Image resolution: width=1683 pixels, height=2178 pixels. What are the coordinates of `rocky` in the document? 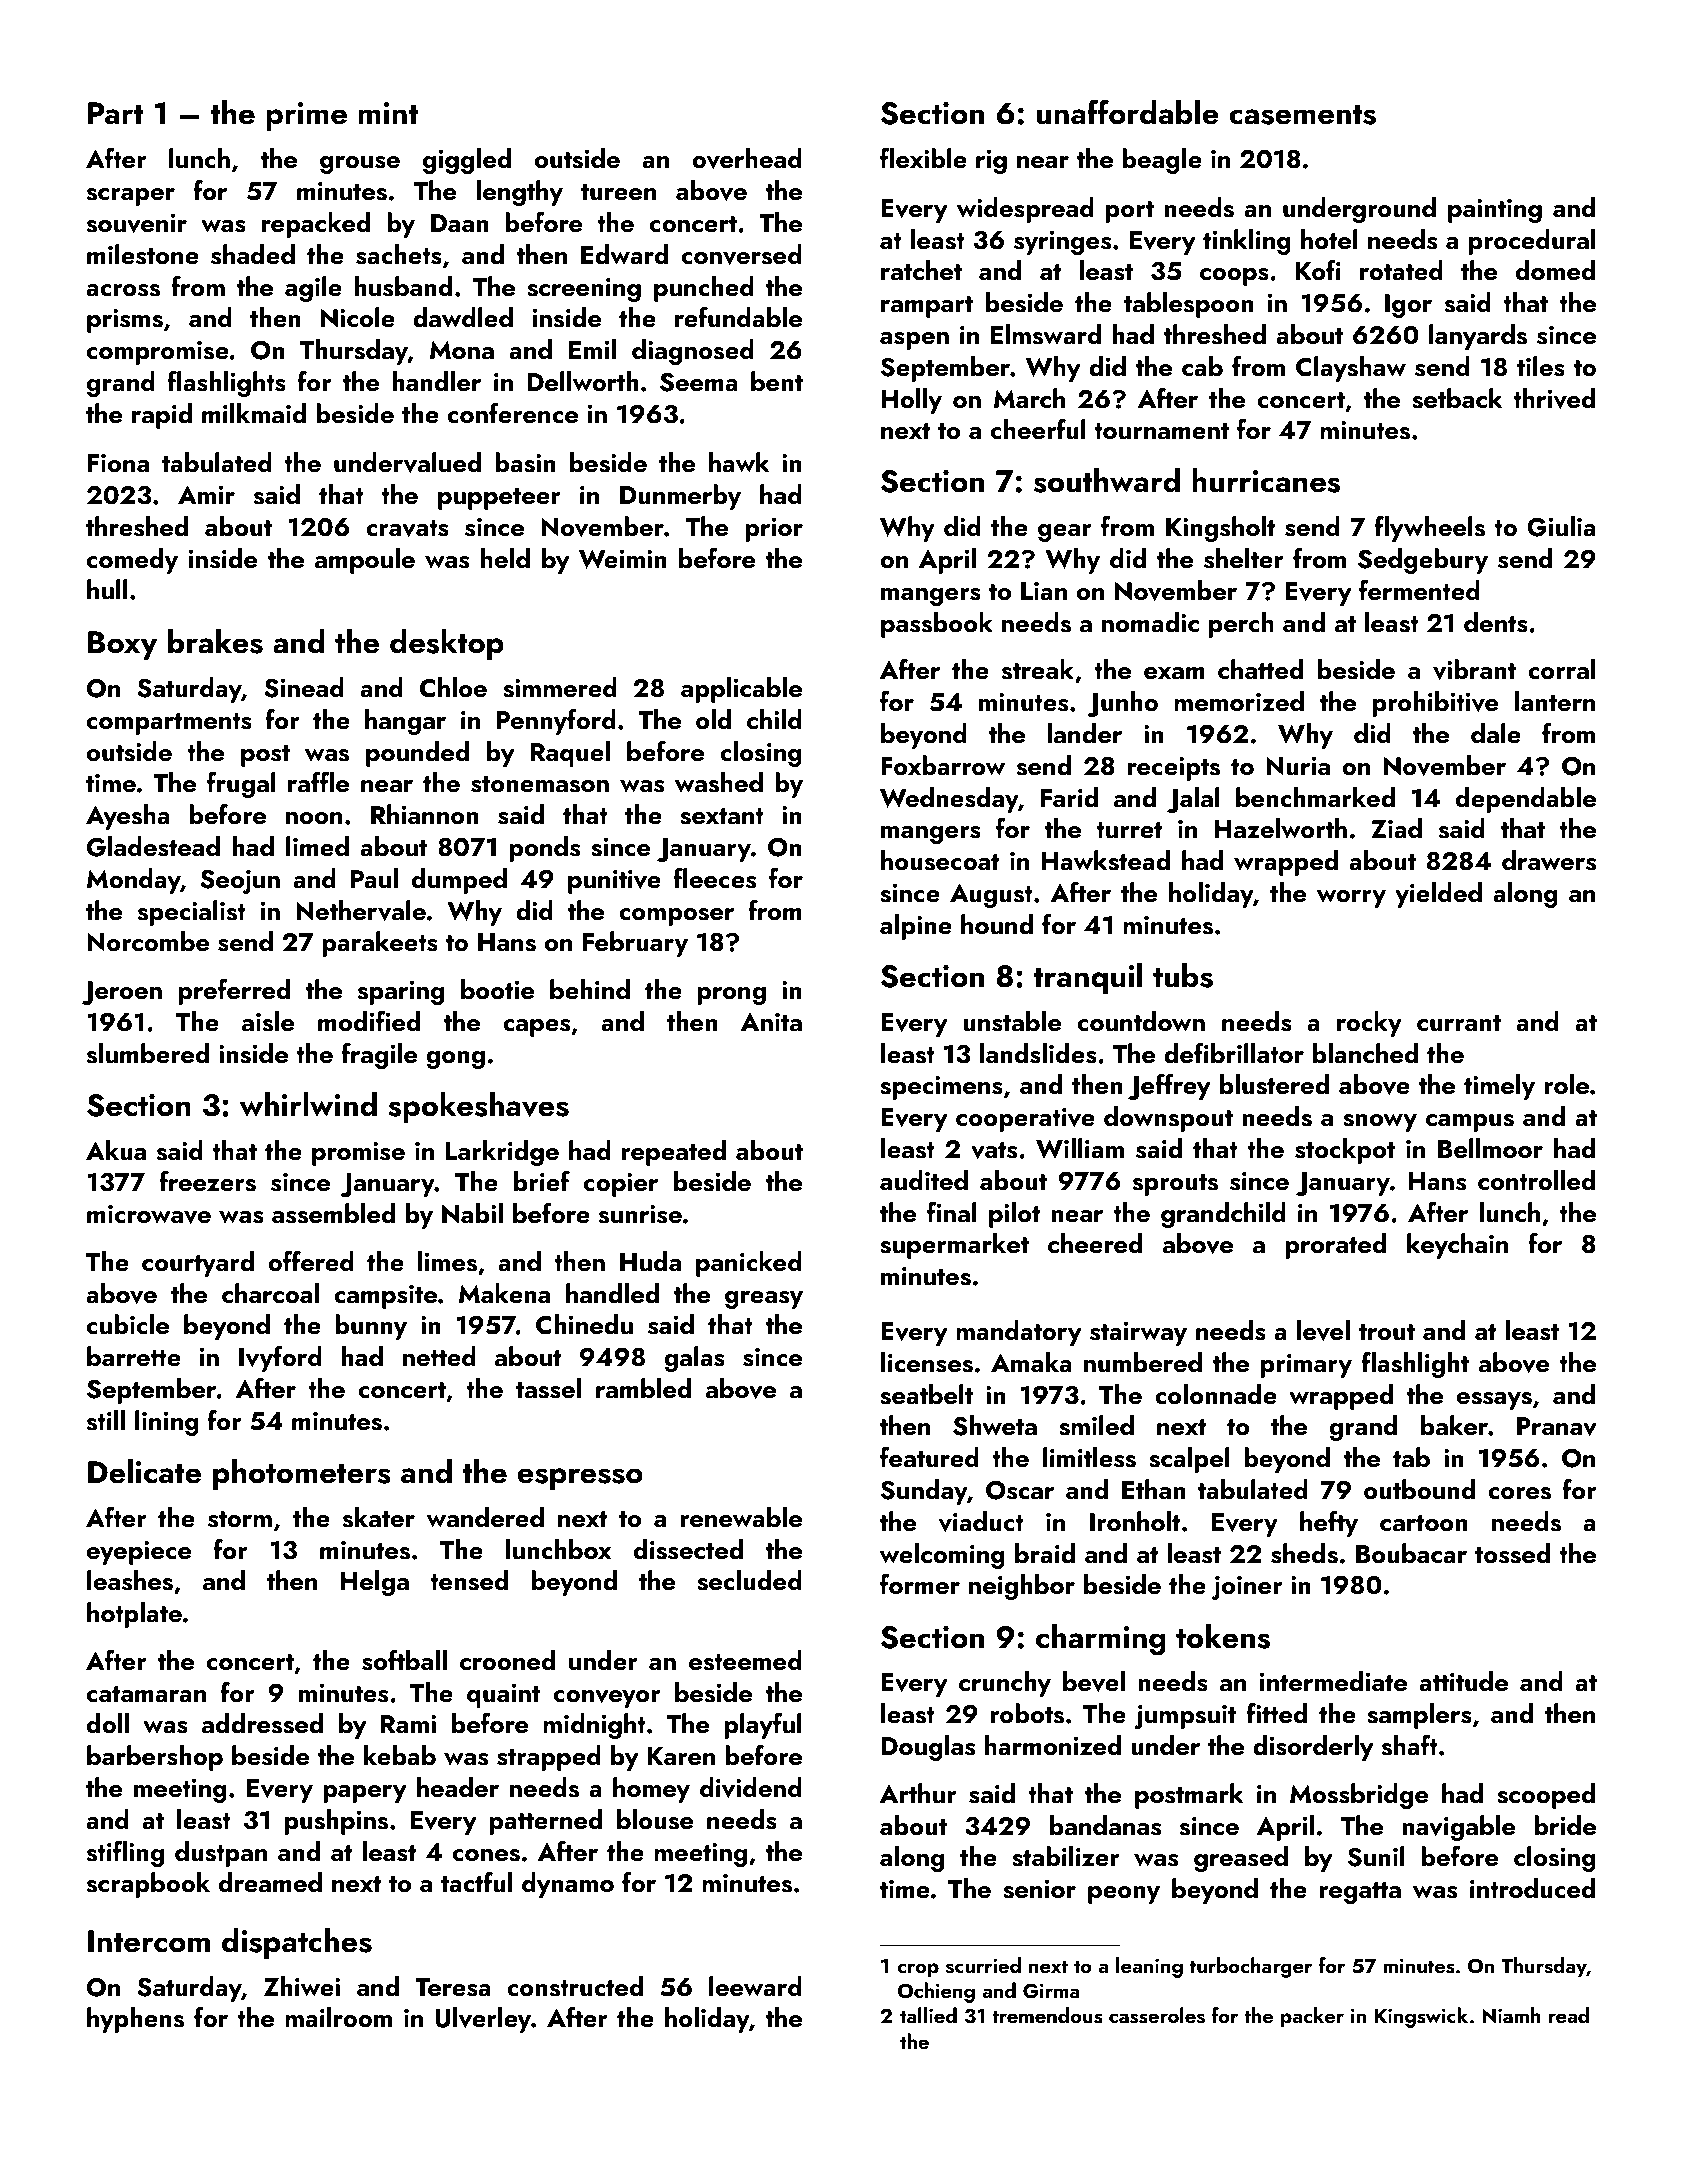 It's located at (1369, 1024).
